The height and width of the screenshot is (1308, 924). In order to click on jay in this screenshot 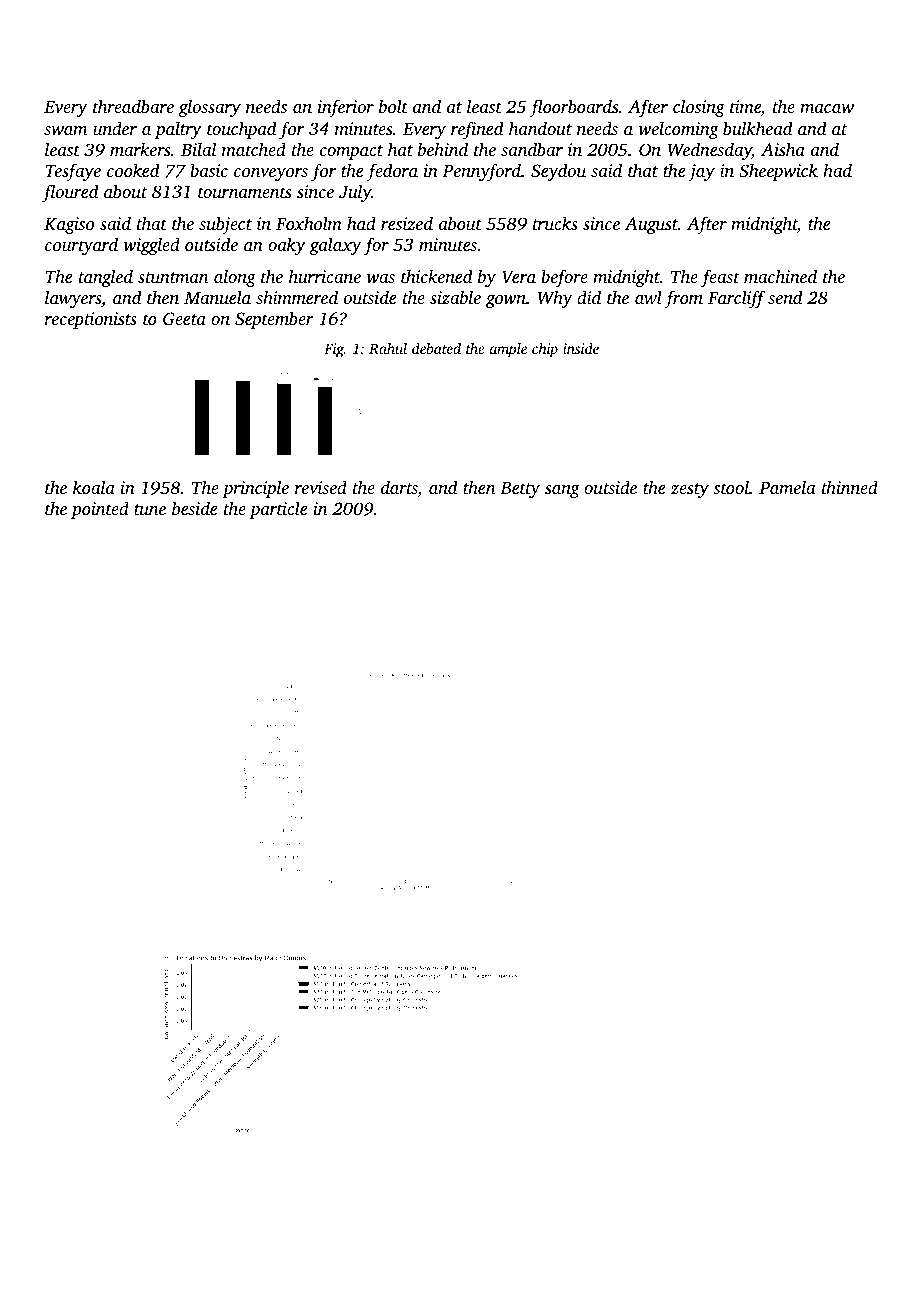, I will do `click(701, 172)`.
